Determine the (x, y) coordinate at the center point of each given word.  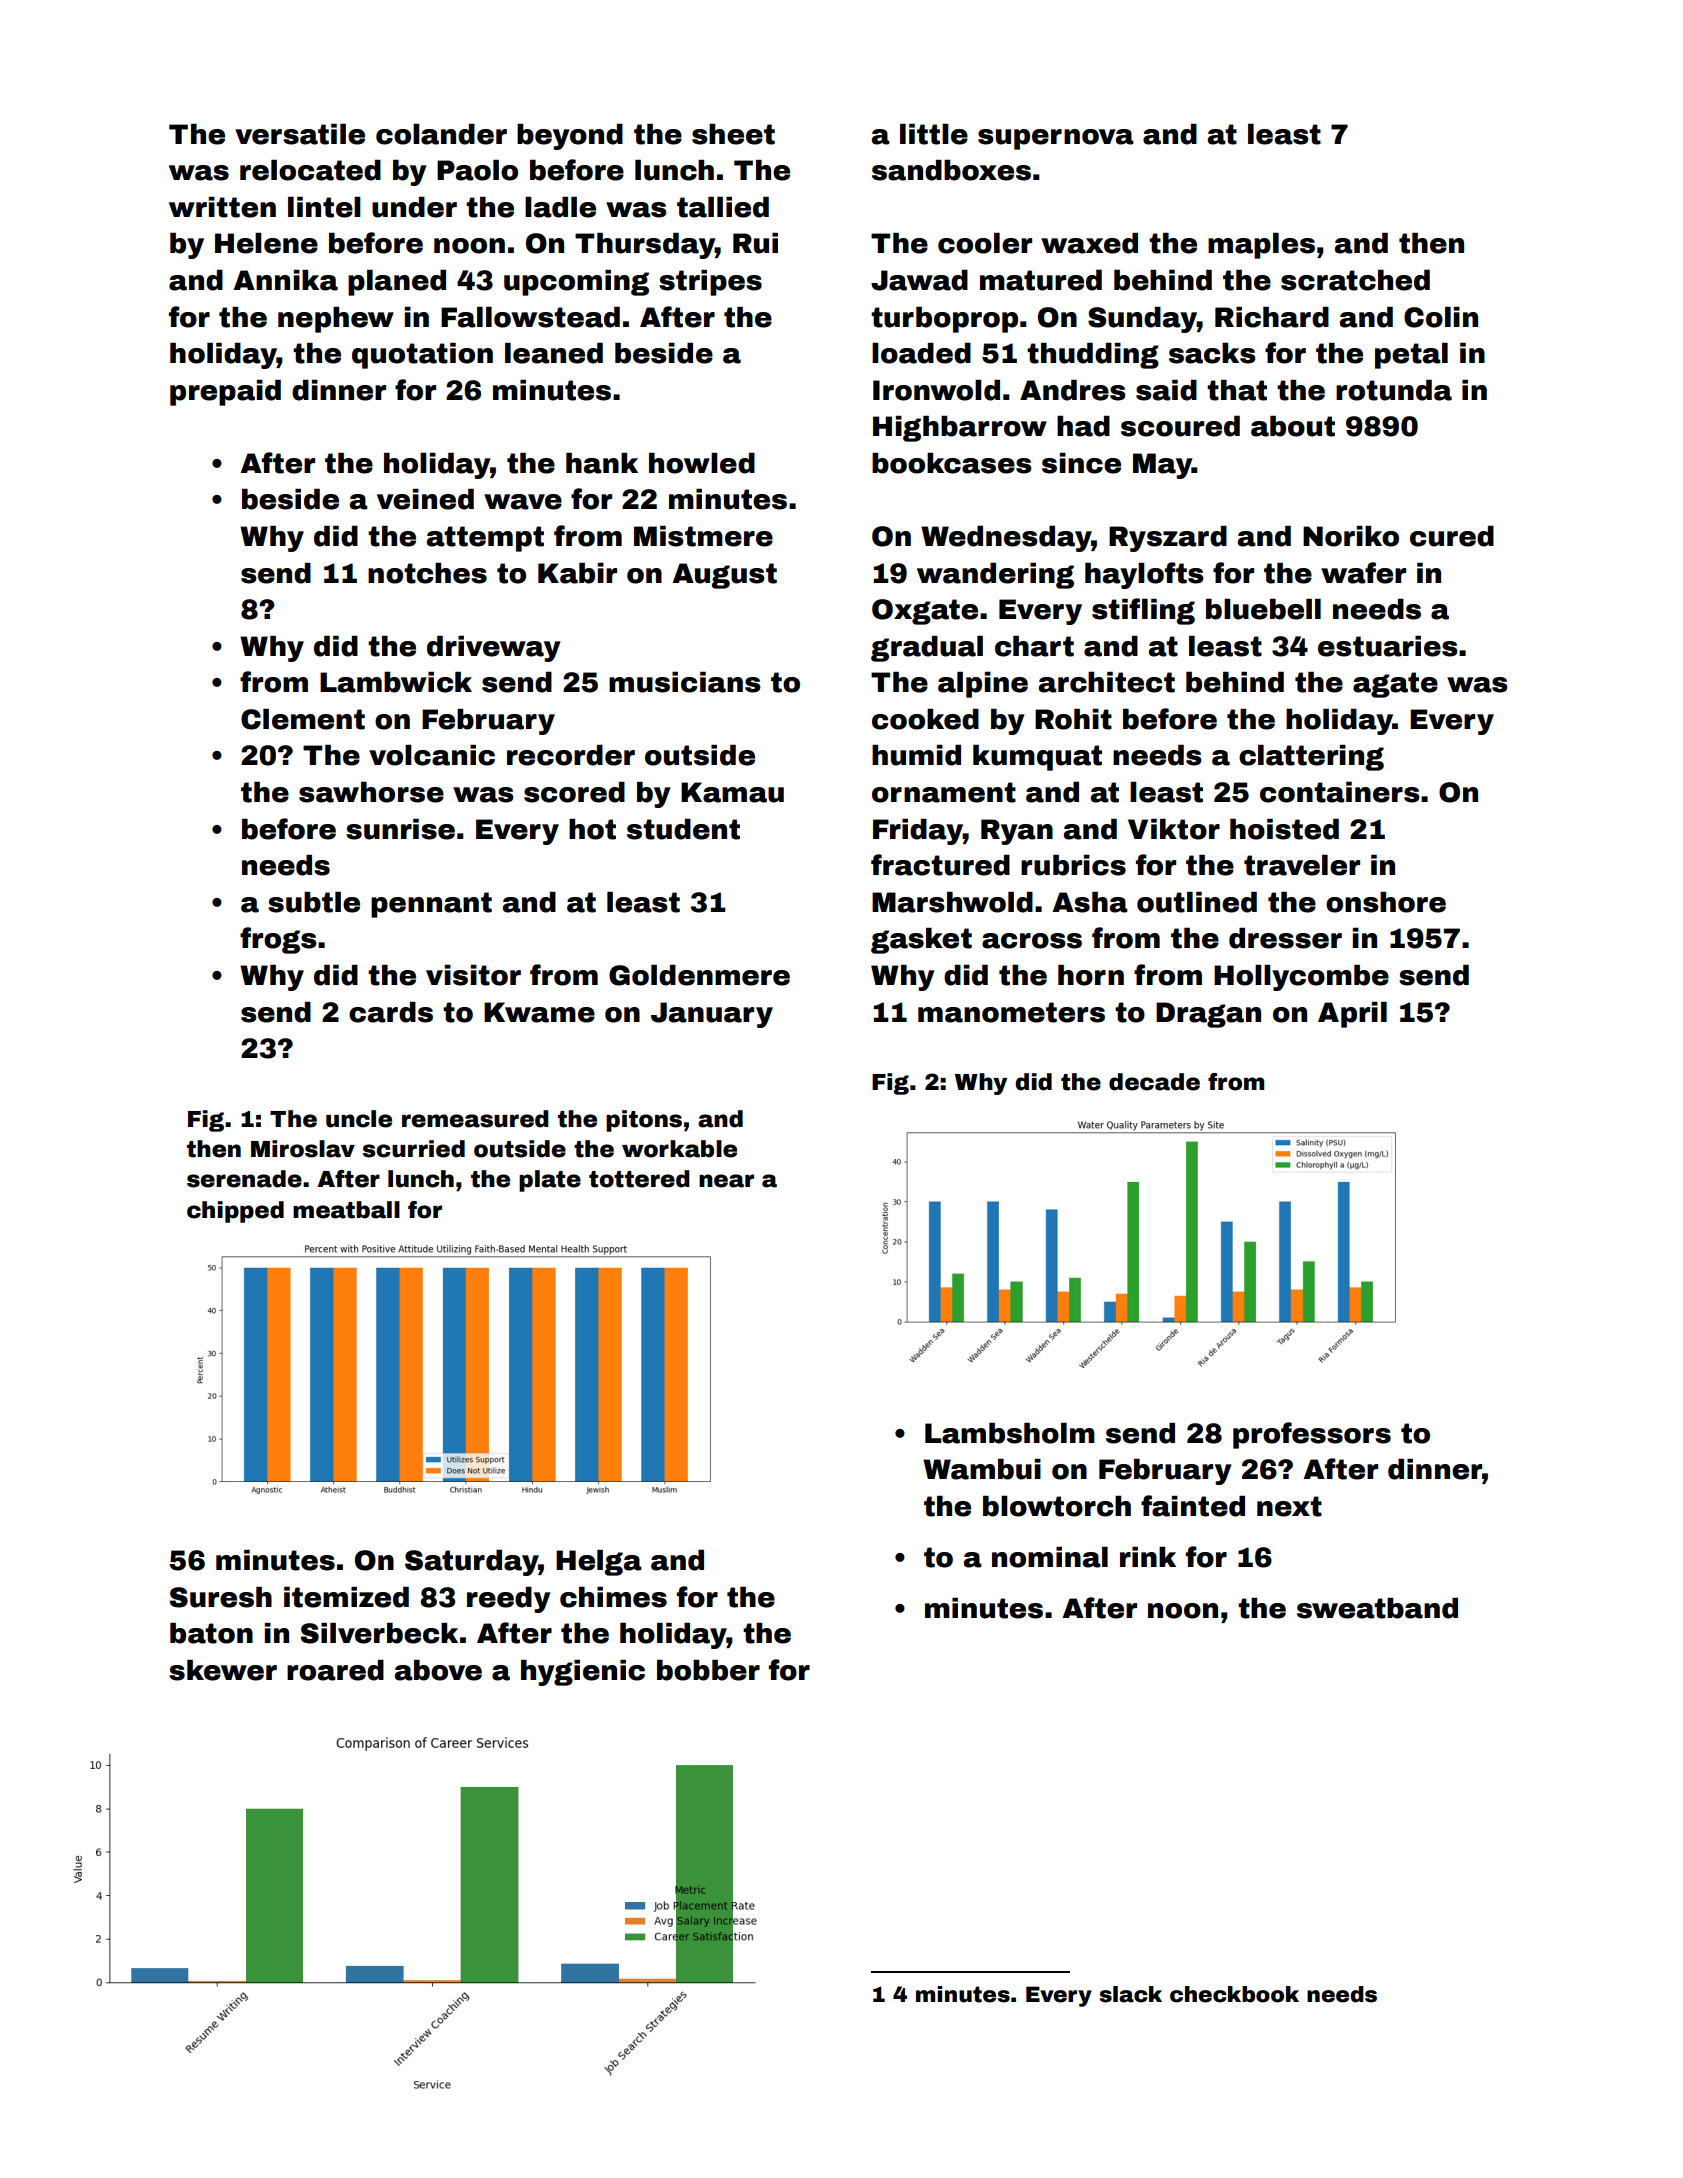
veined (425, 499)
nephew (336, 320)
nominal (1050, 1557)
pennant (431, 905)
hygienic (583, 1673)
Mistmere (703, 536)
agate (1395, 685)
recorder (571, 755)
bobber (708, 1670)
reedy (509, 1600)
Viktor (1174, 829)
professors (1312, 1435)
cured (1452, 536)
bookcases (952, 463)
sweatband (1377, 1608)
